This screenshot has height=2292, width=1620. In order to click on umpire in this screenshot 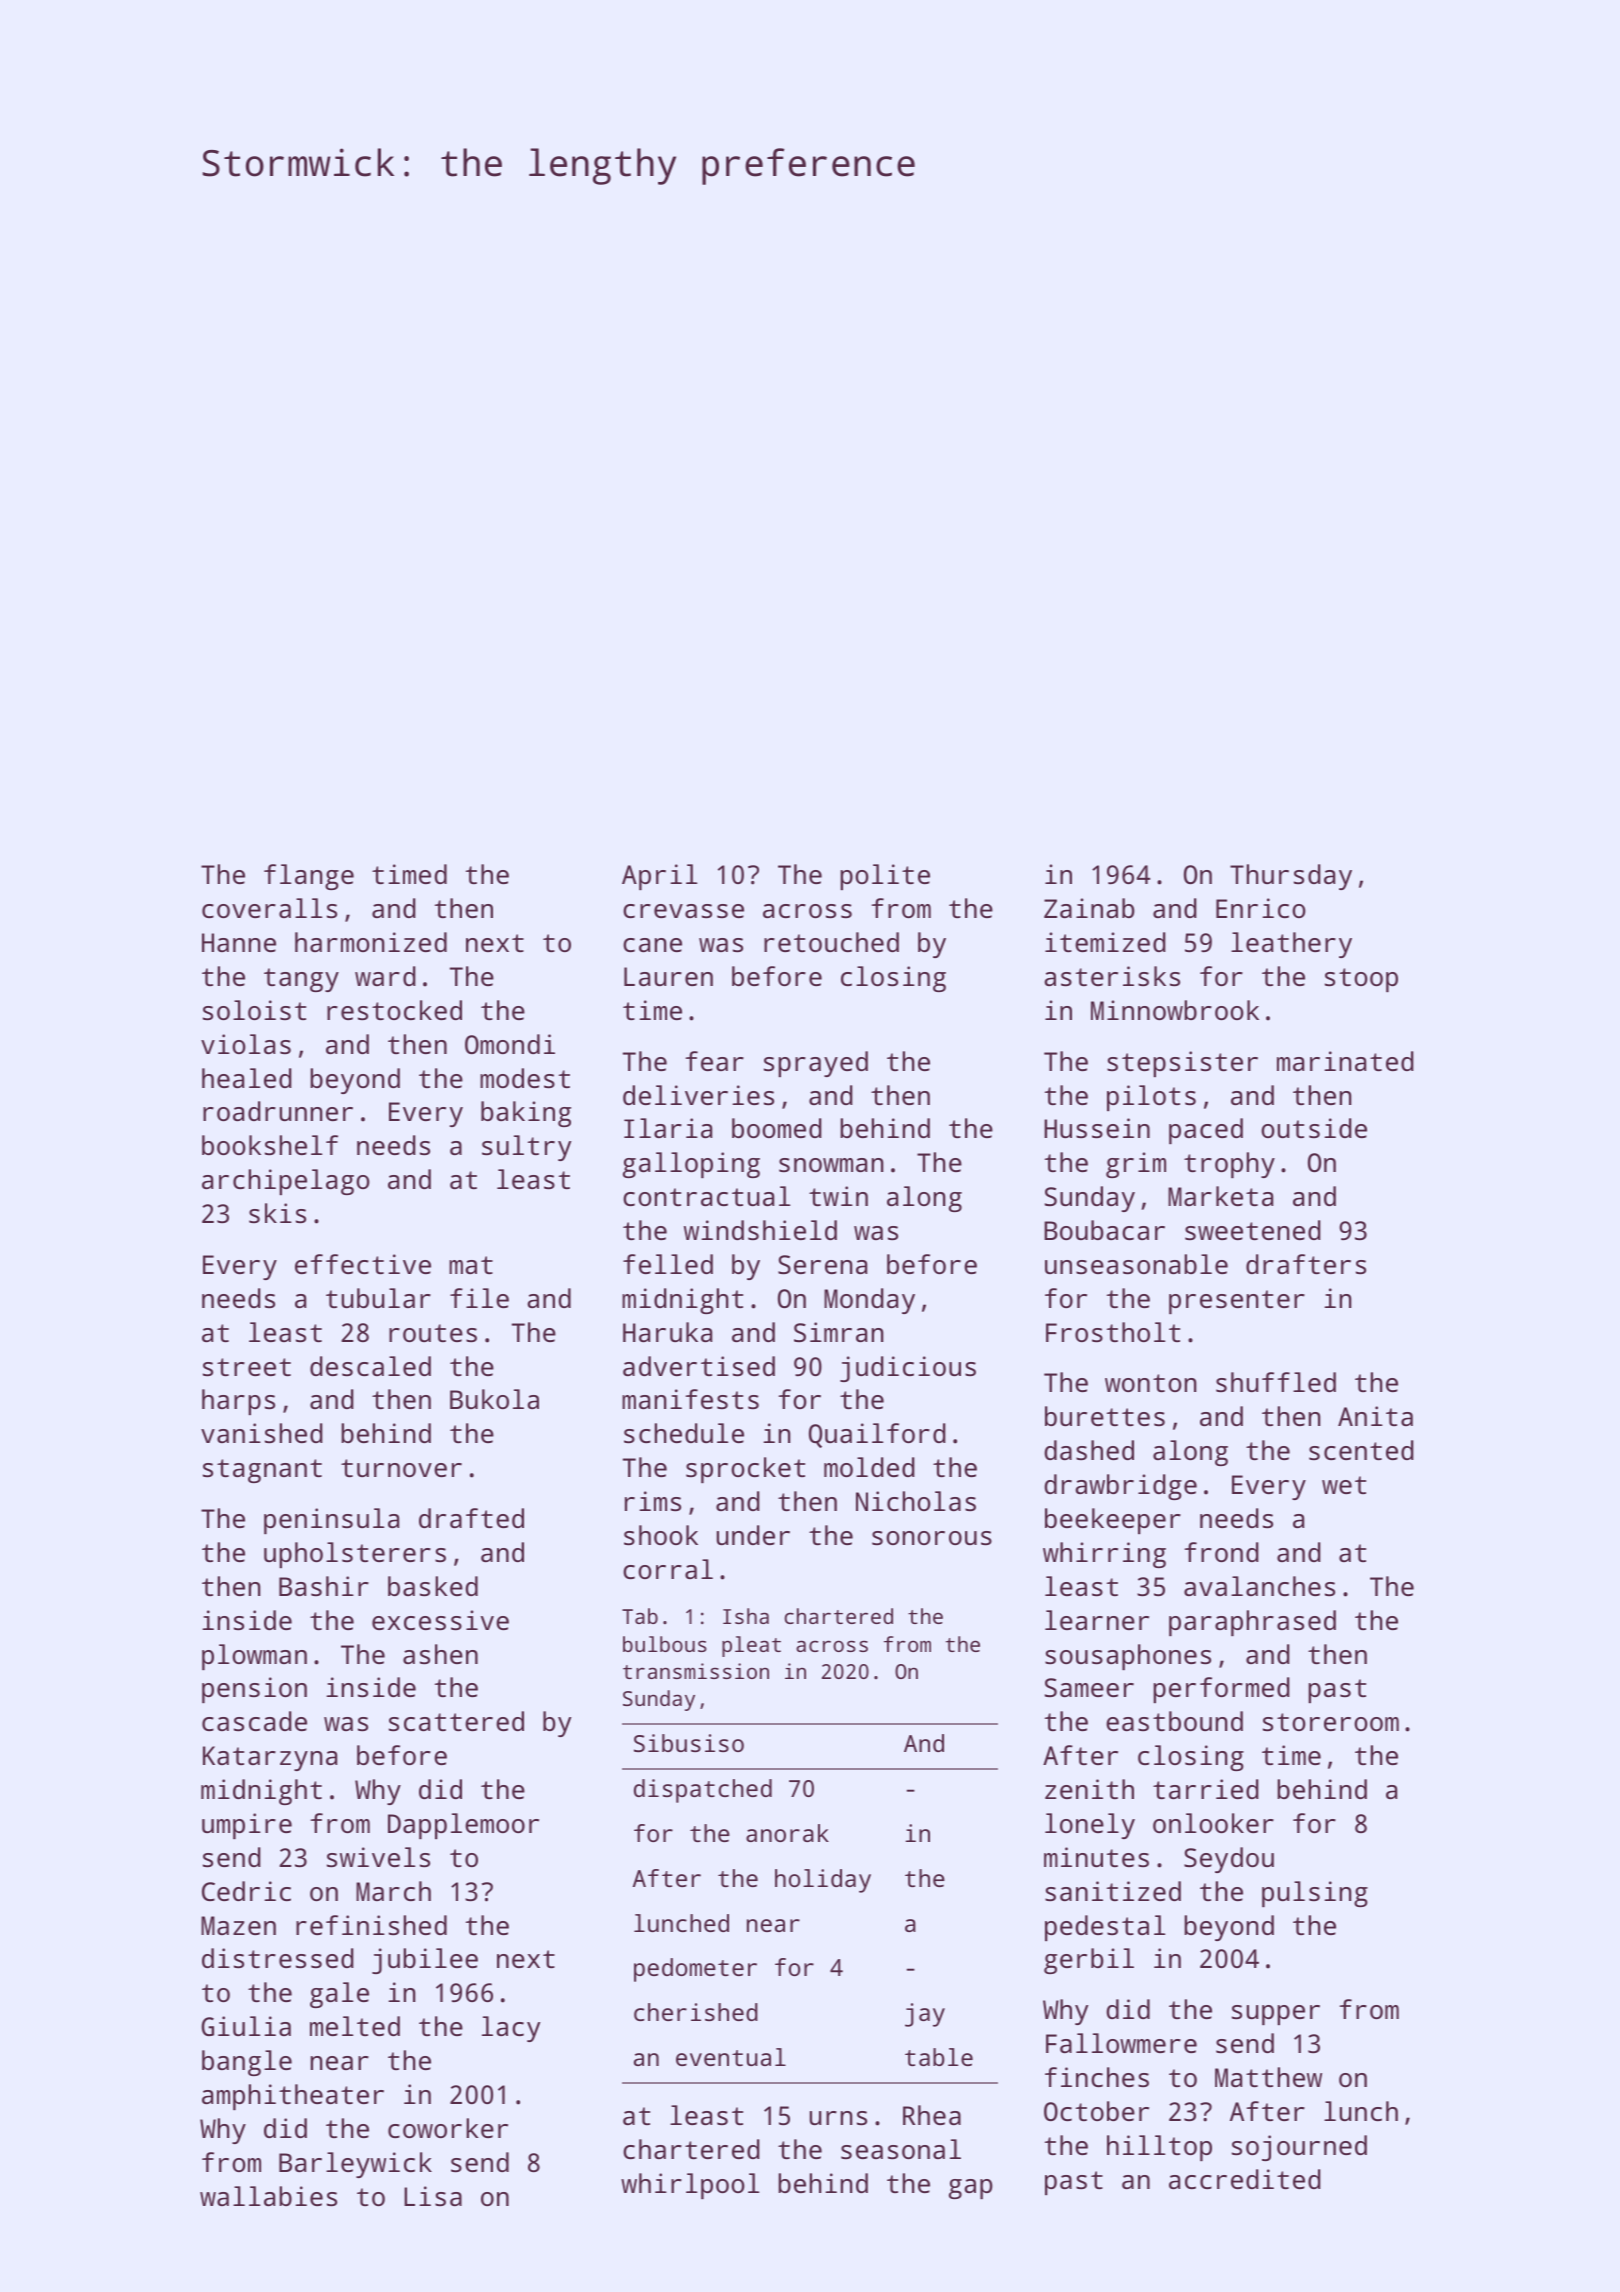, I will do `click(247, 1826)`.
